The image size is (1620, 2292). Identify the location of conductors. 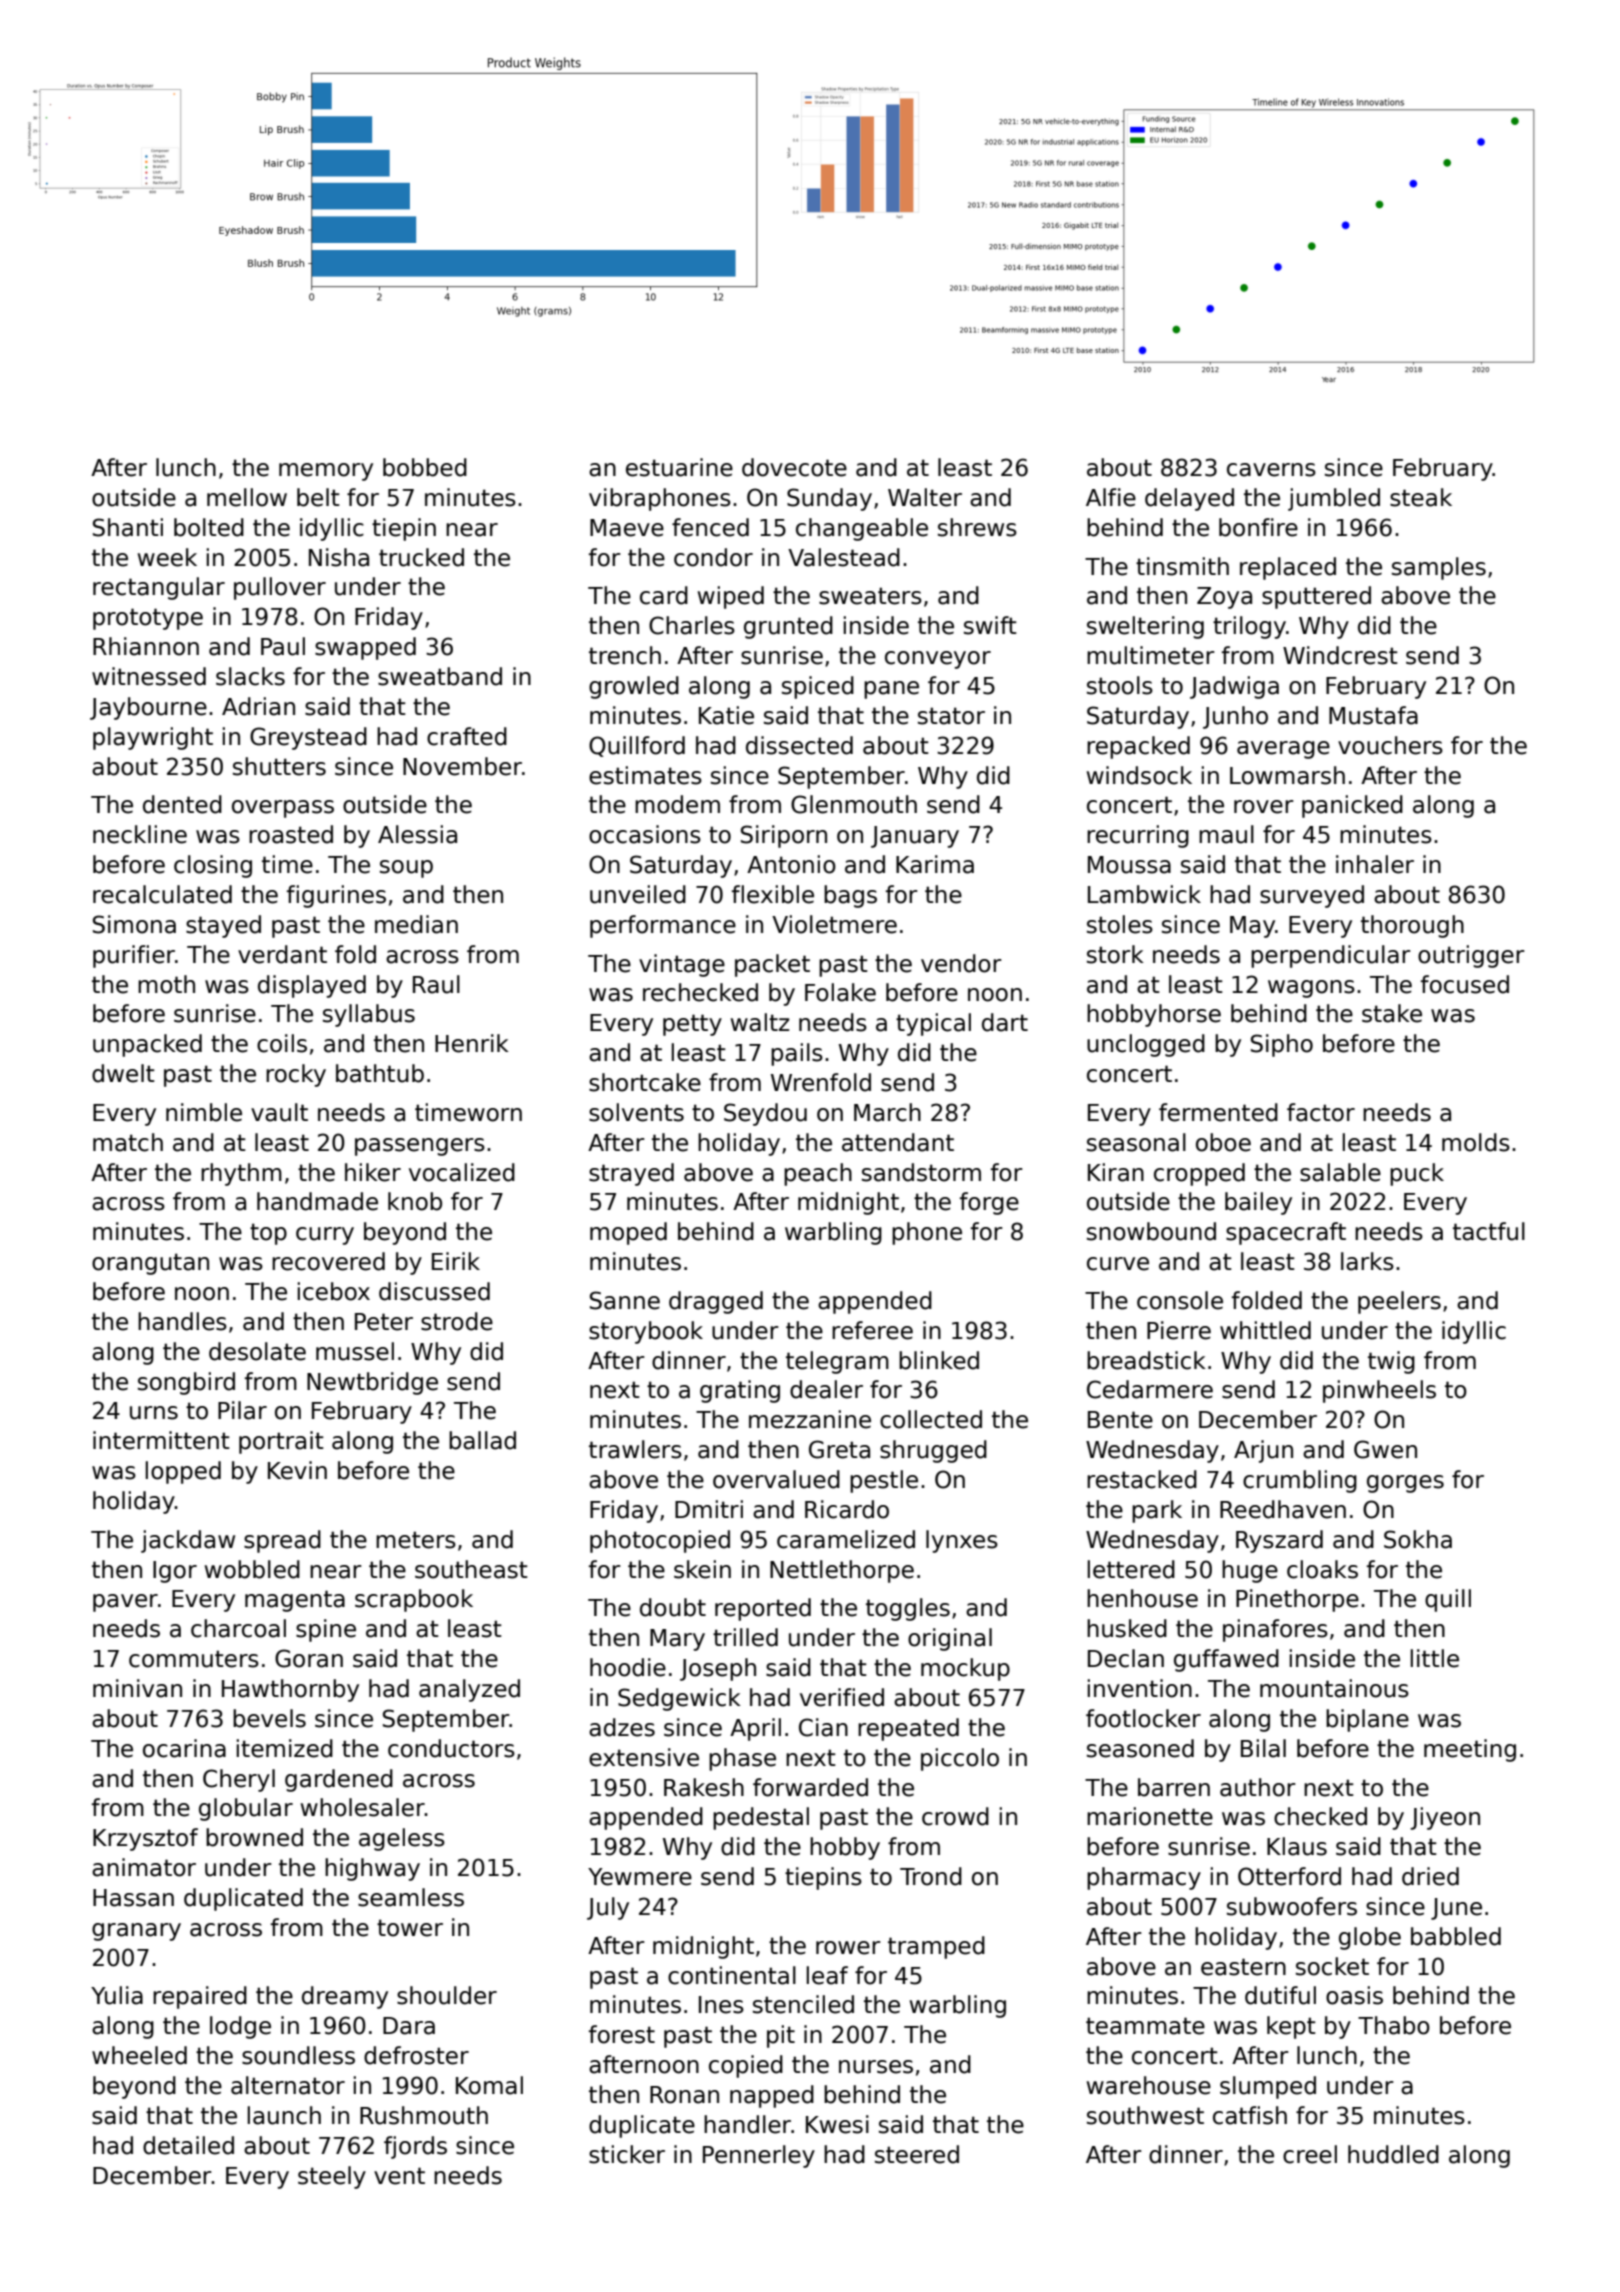
(451, 1748).
